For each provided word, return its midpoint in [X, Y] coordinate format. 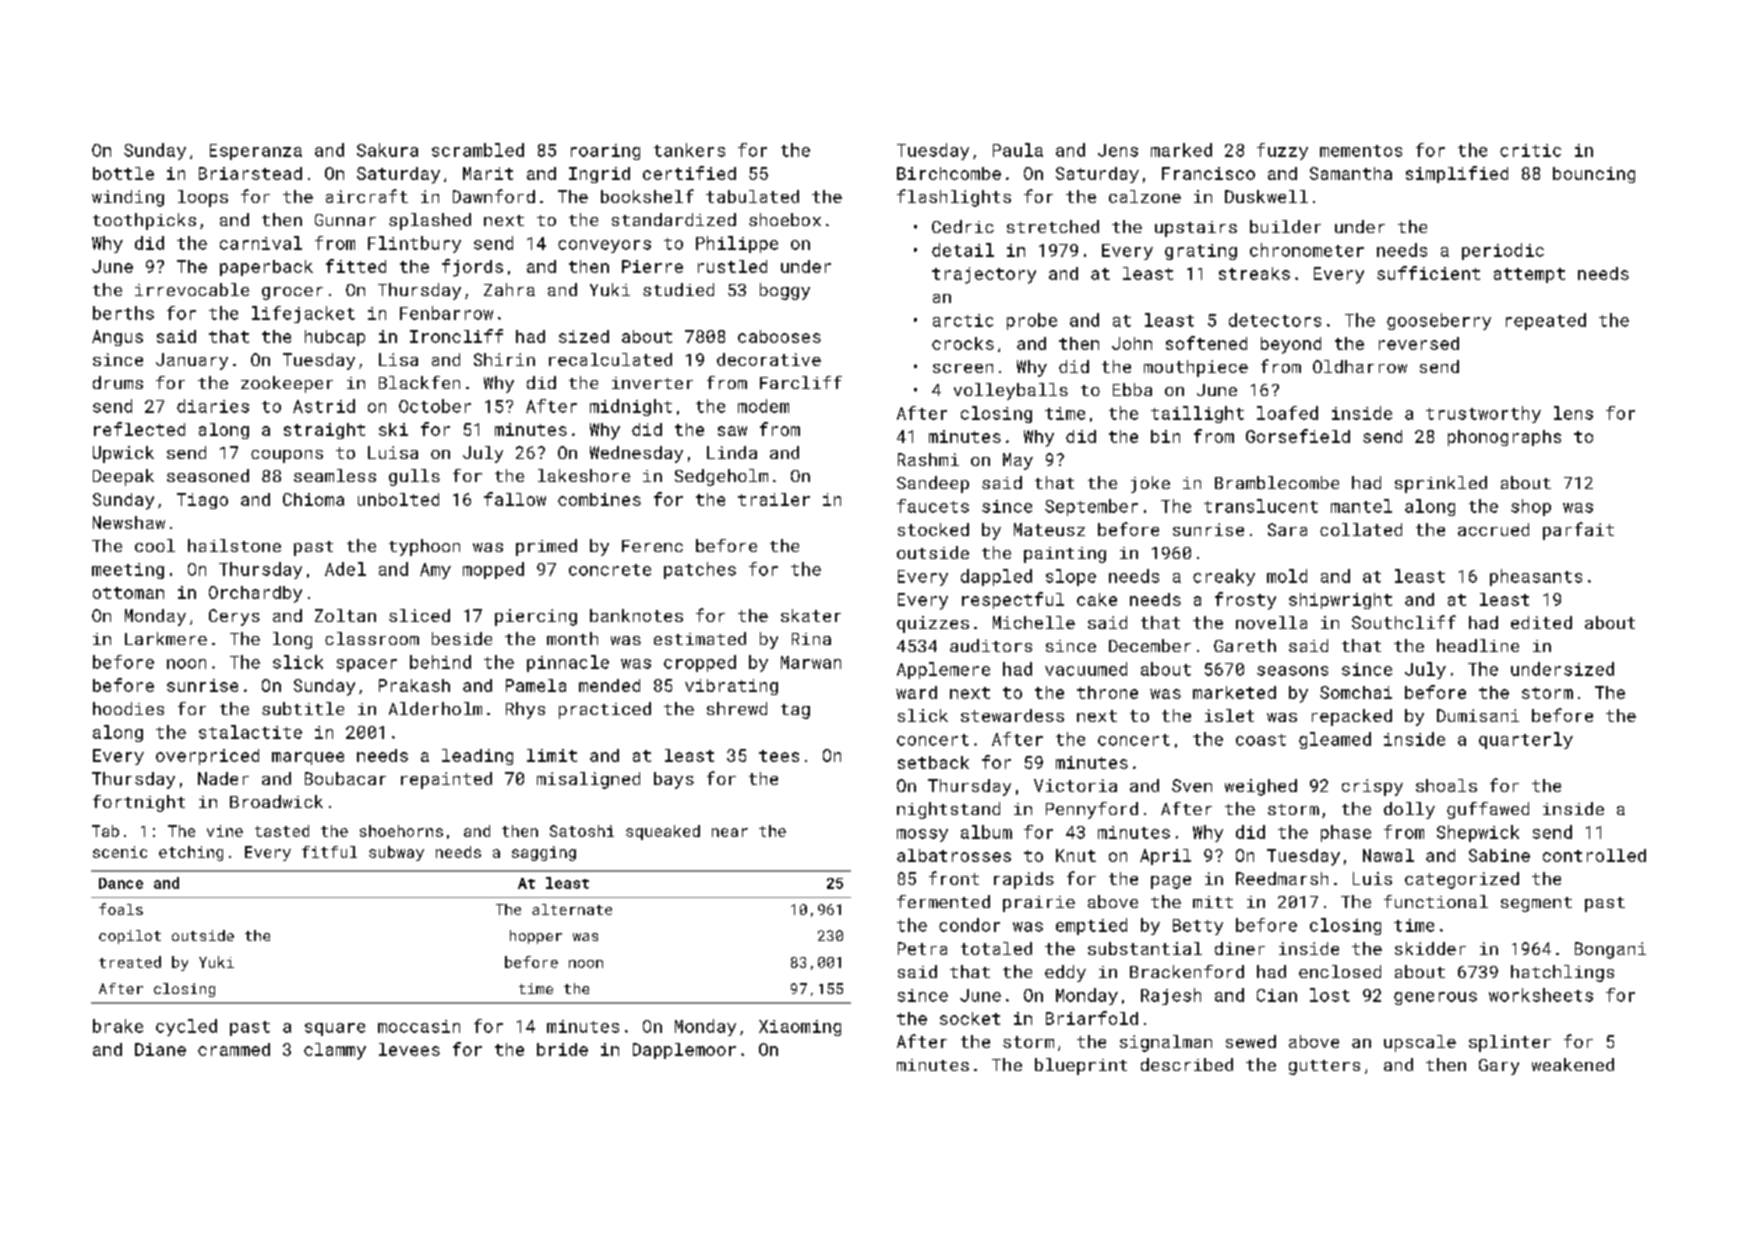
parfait [1578, 531]
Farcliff [801, 382]
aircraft [367, 196]
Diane [160, 1049]
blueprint [1081, 1066]
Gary [1499, 1067]
